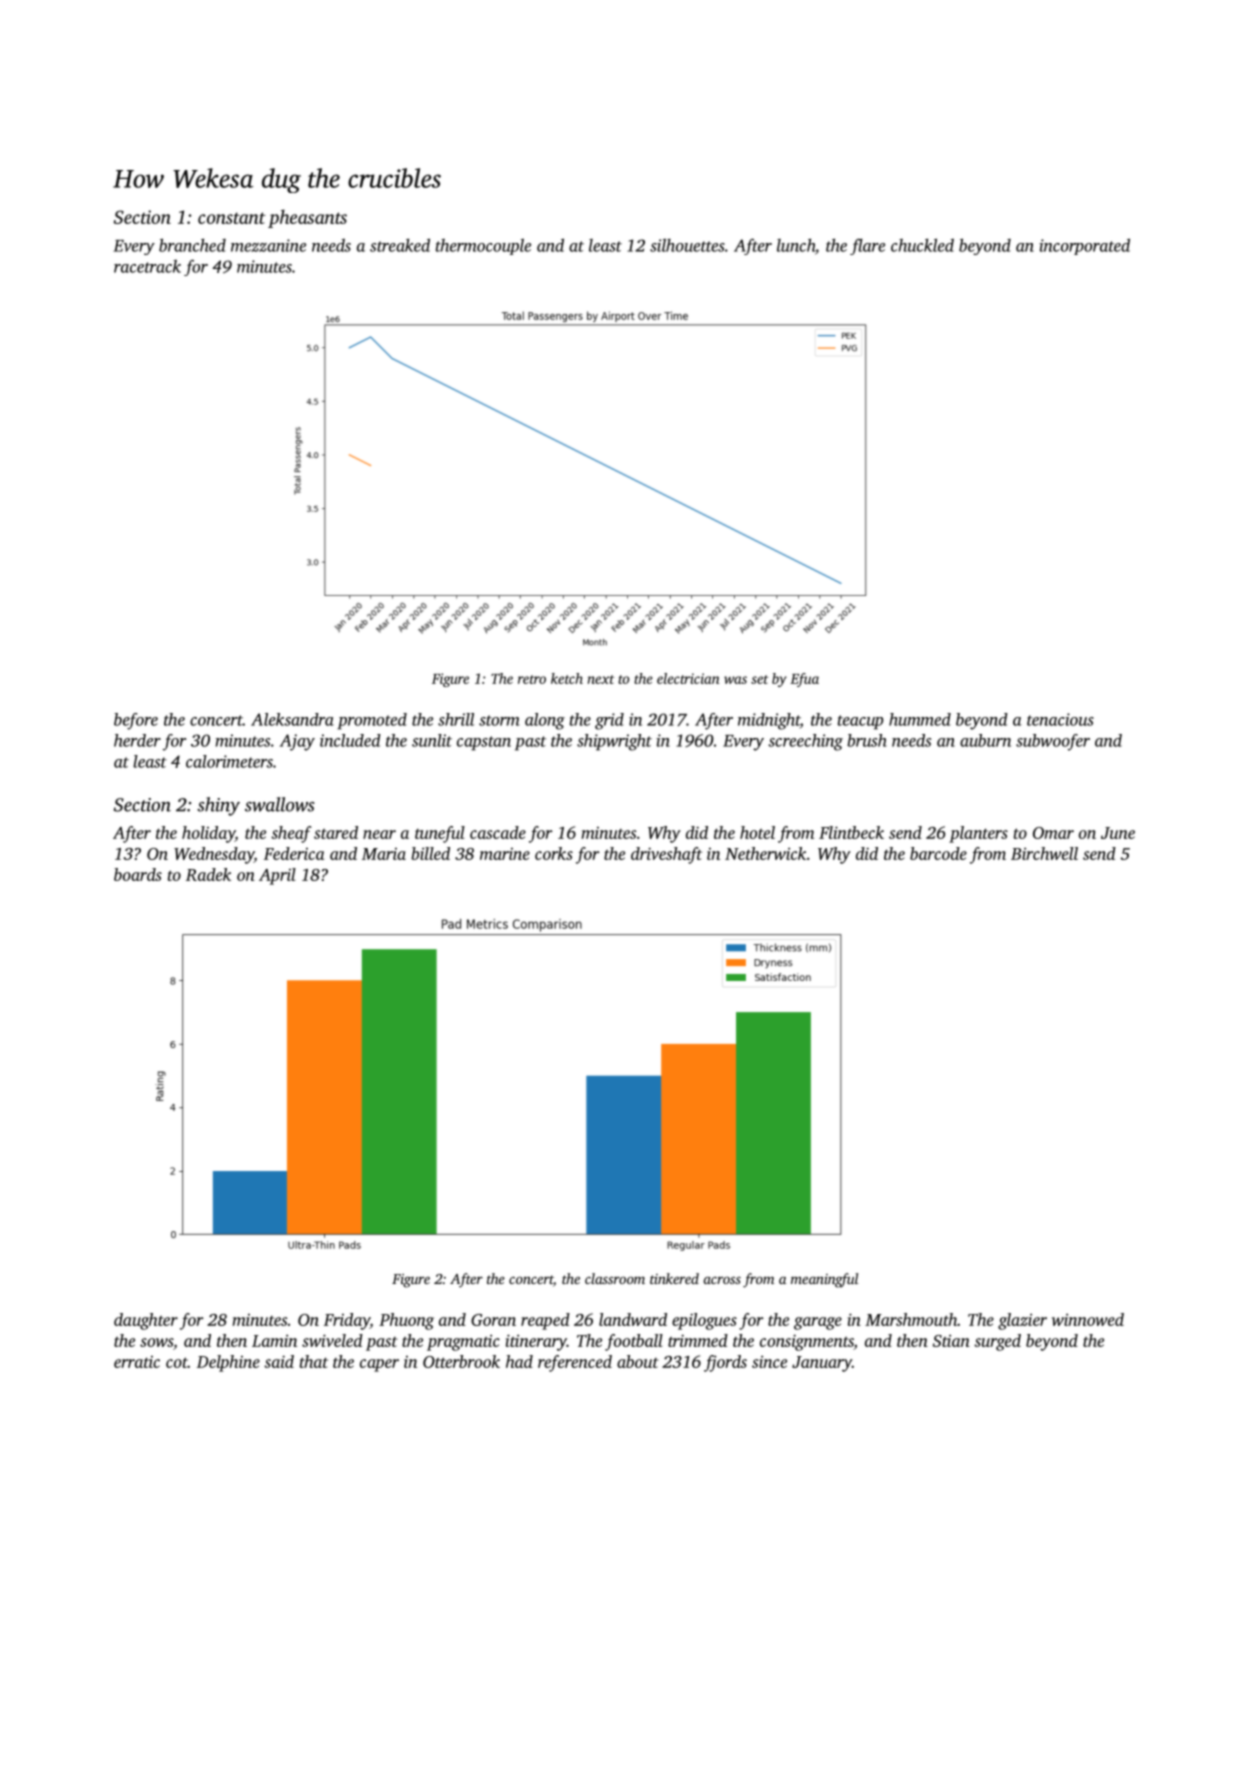 The image size is (1251, 1770). I want to click on Radek, so click(208, 874).
